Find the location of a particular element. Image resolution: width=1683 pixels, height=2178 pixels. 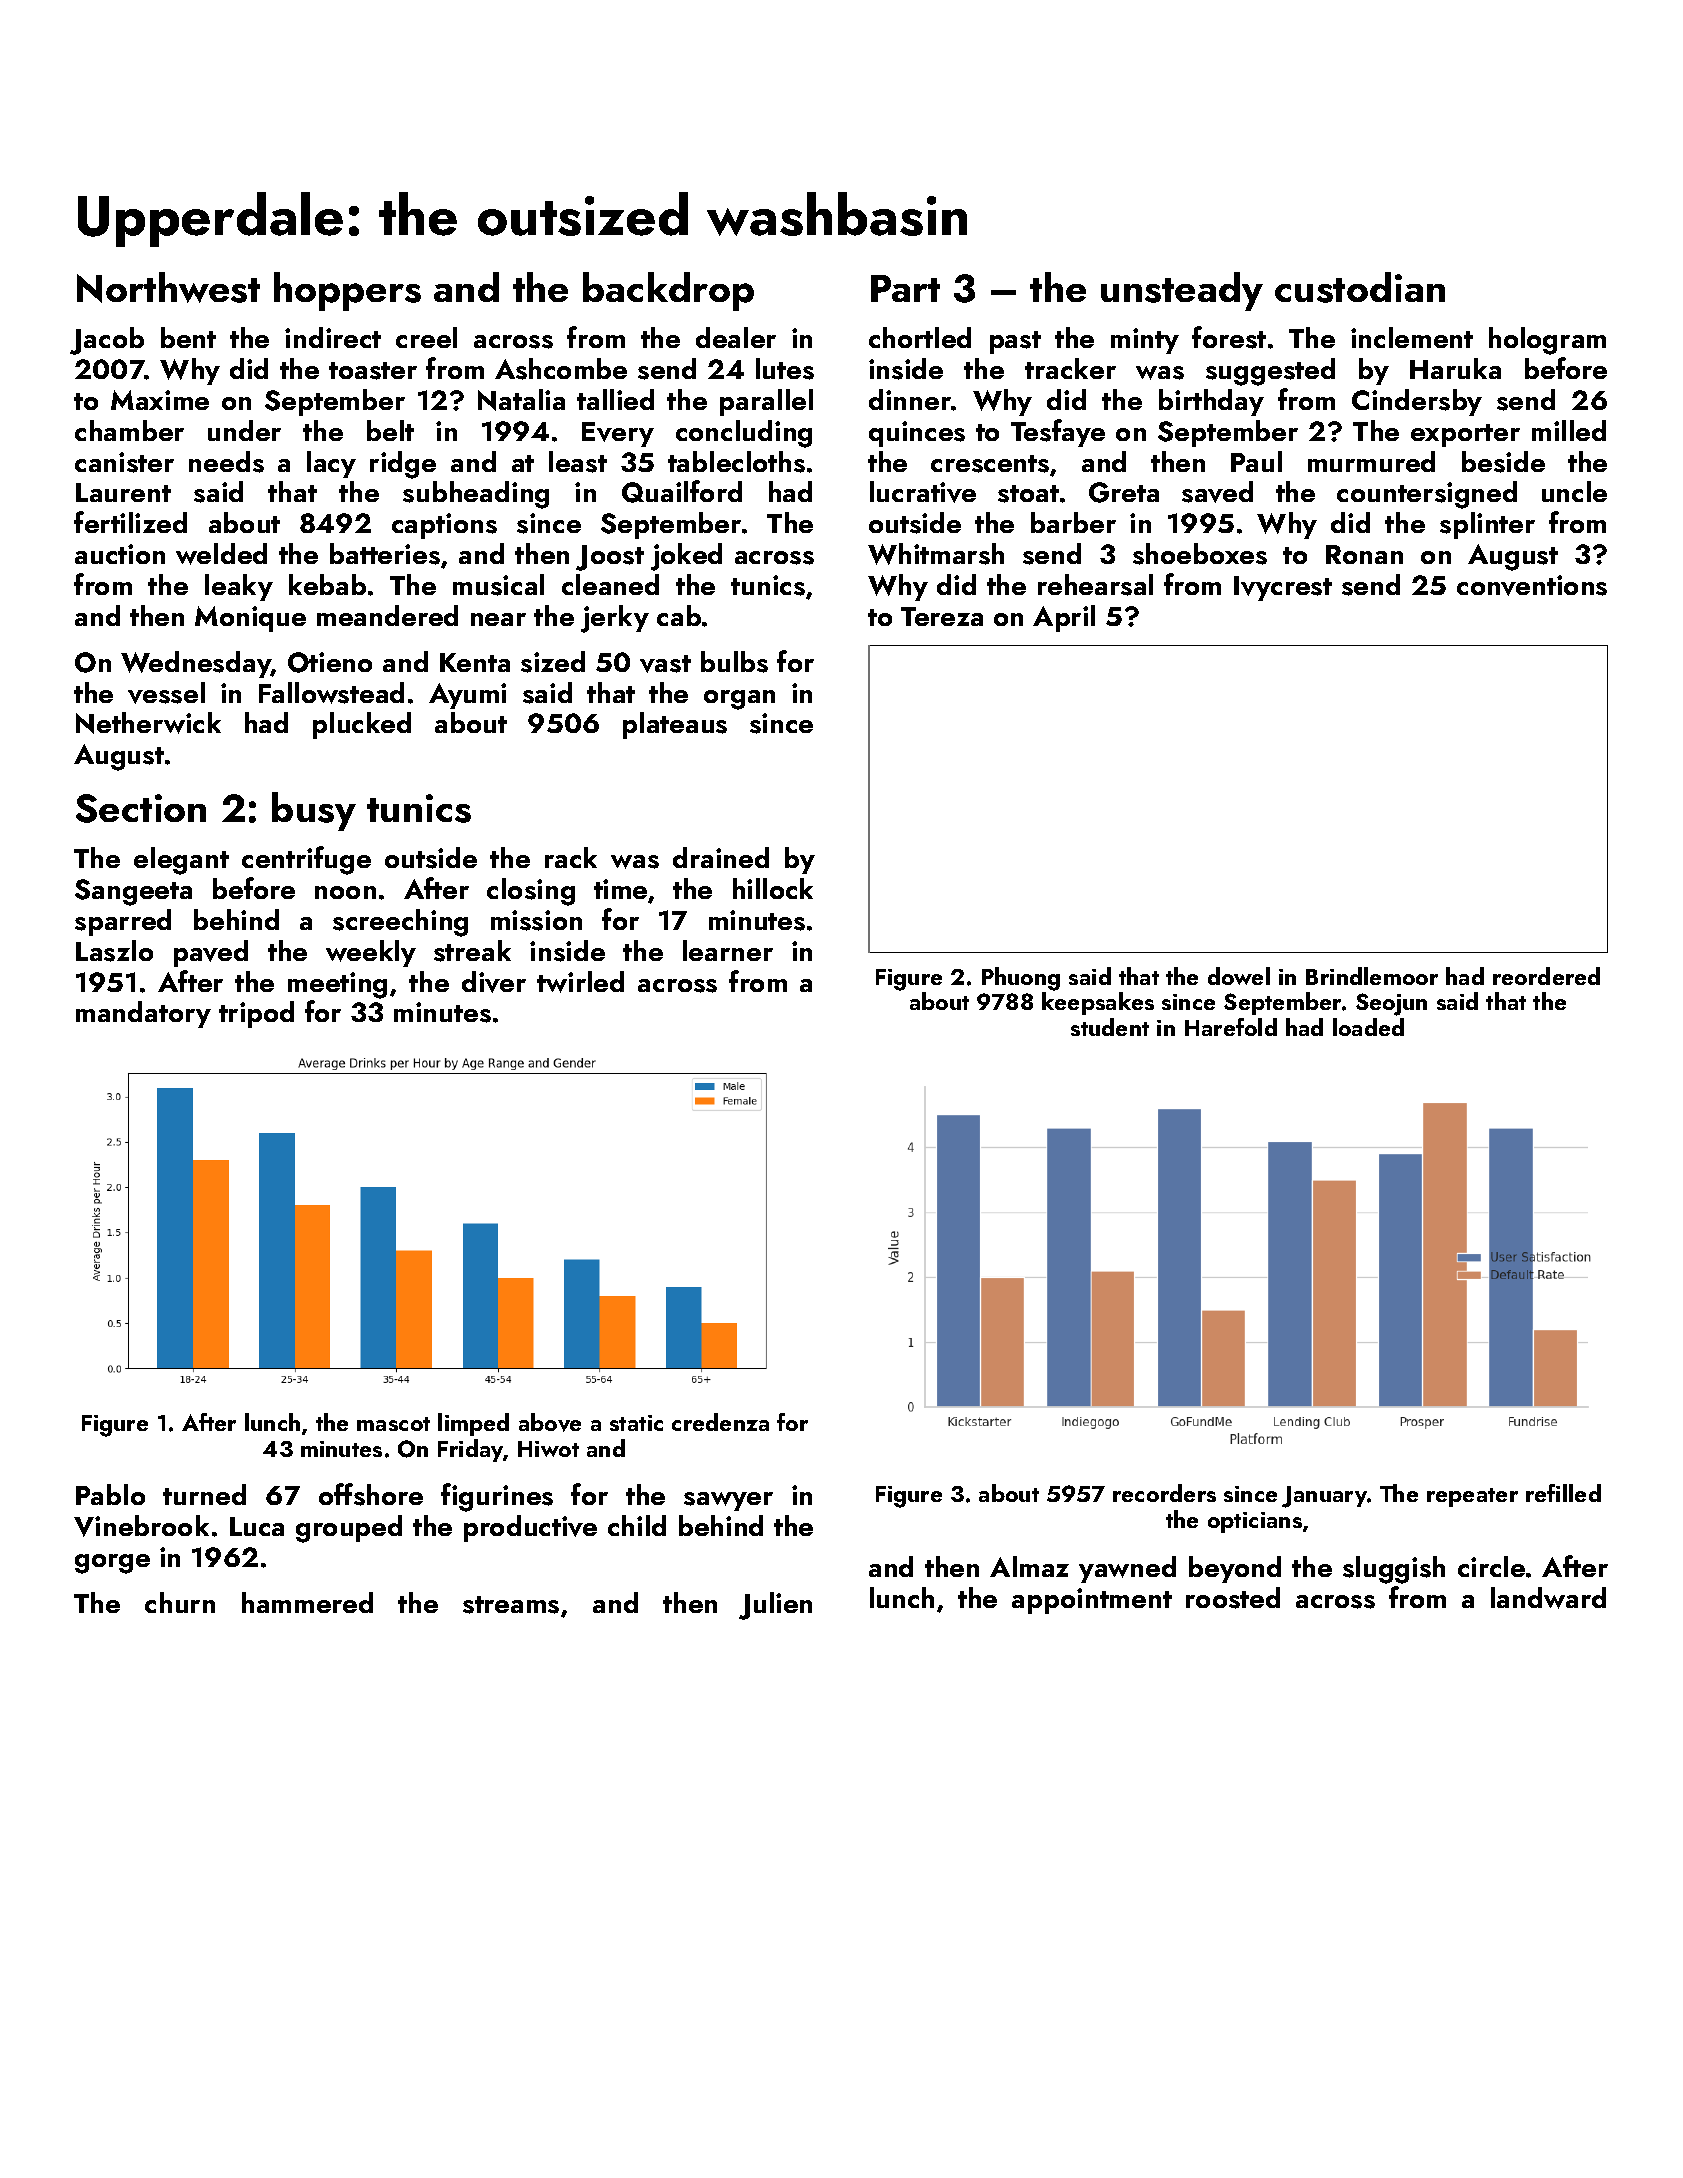

recorders is located at coordinates (1164, 1493).
